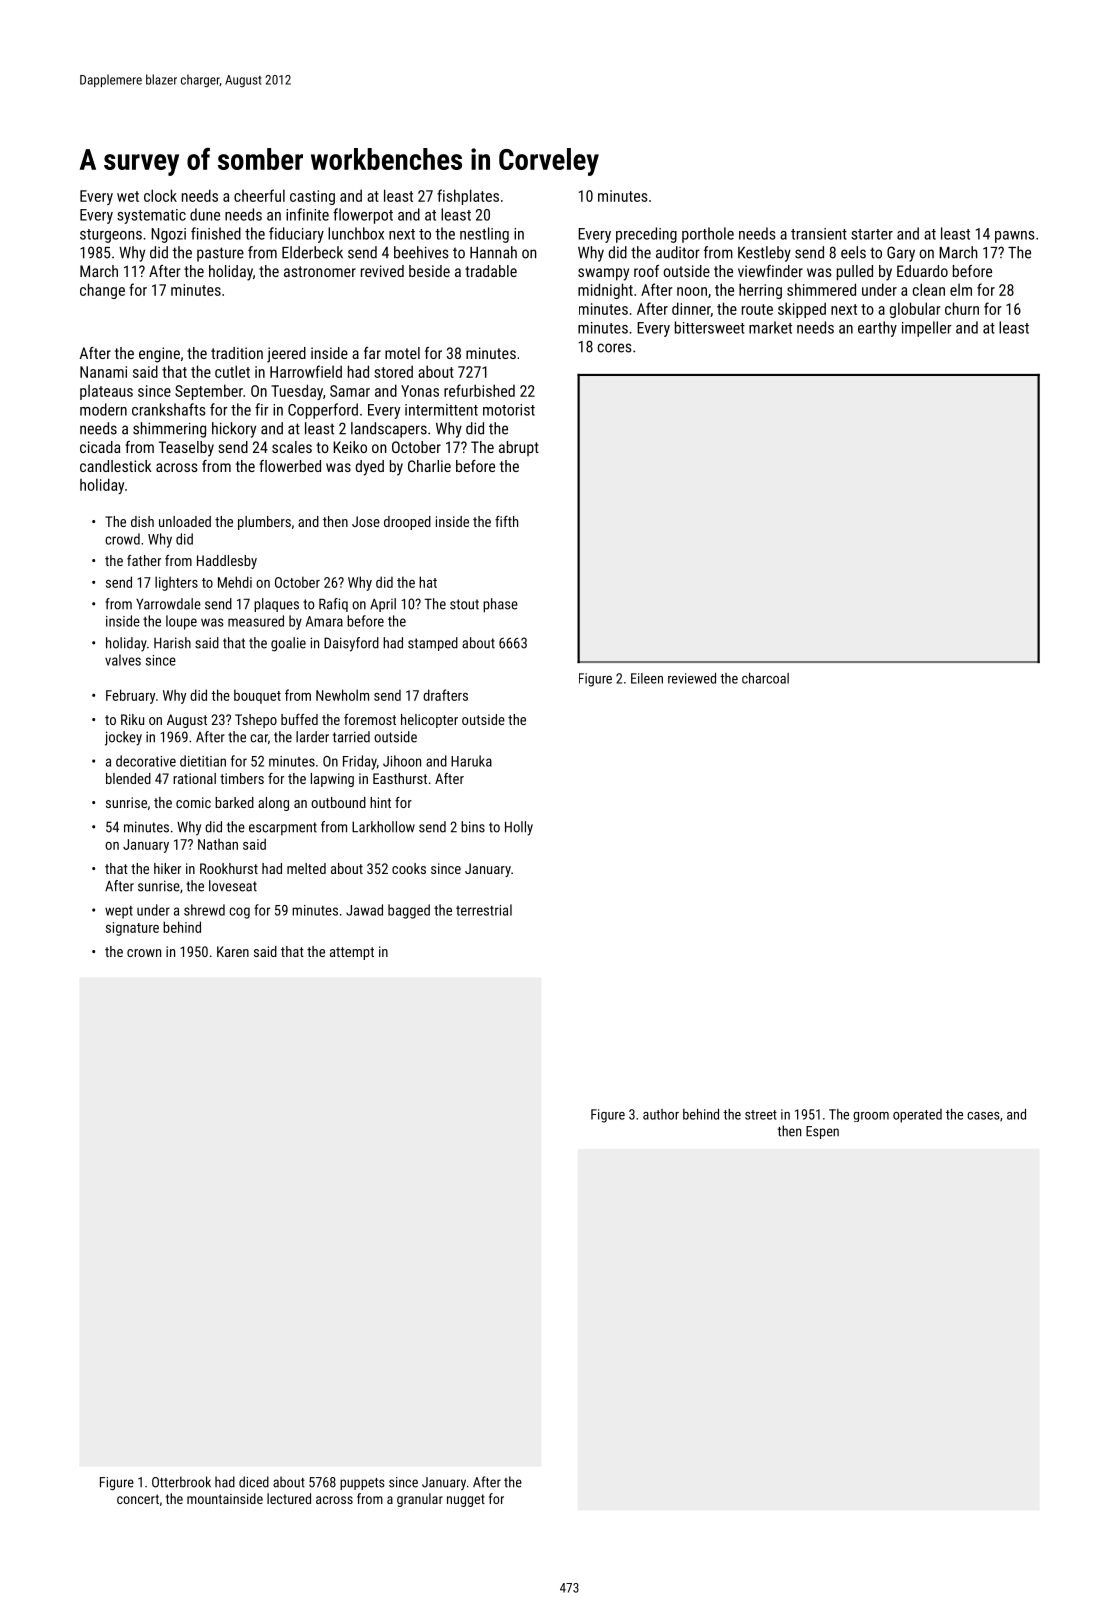 This screenshot has width=1119, height=1621. Describe the element at coordinates (429, 466) in the screenshot. I see `Charlie` at that location.
